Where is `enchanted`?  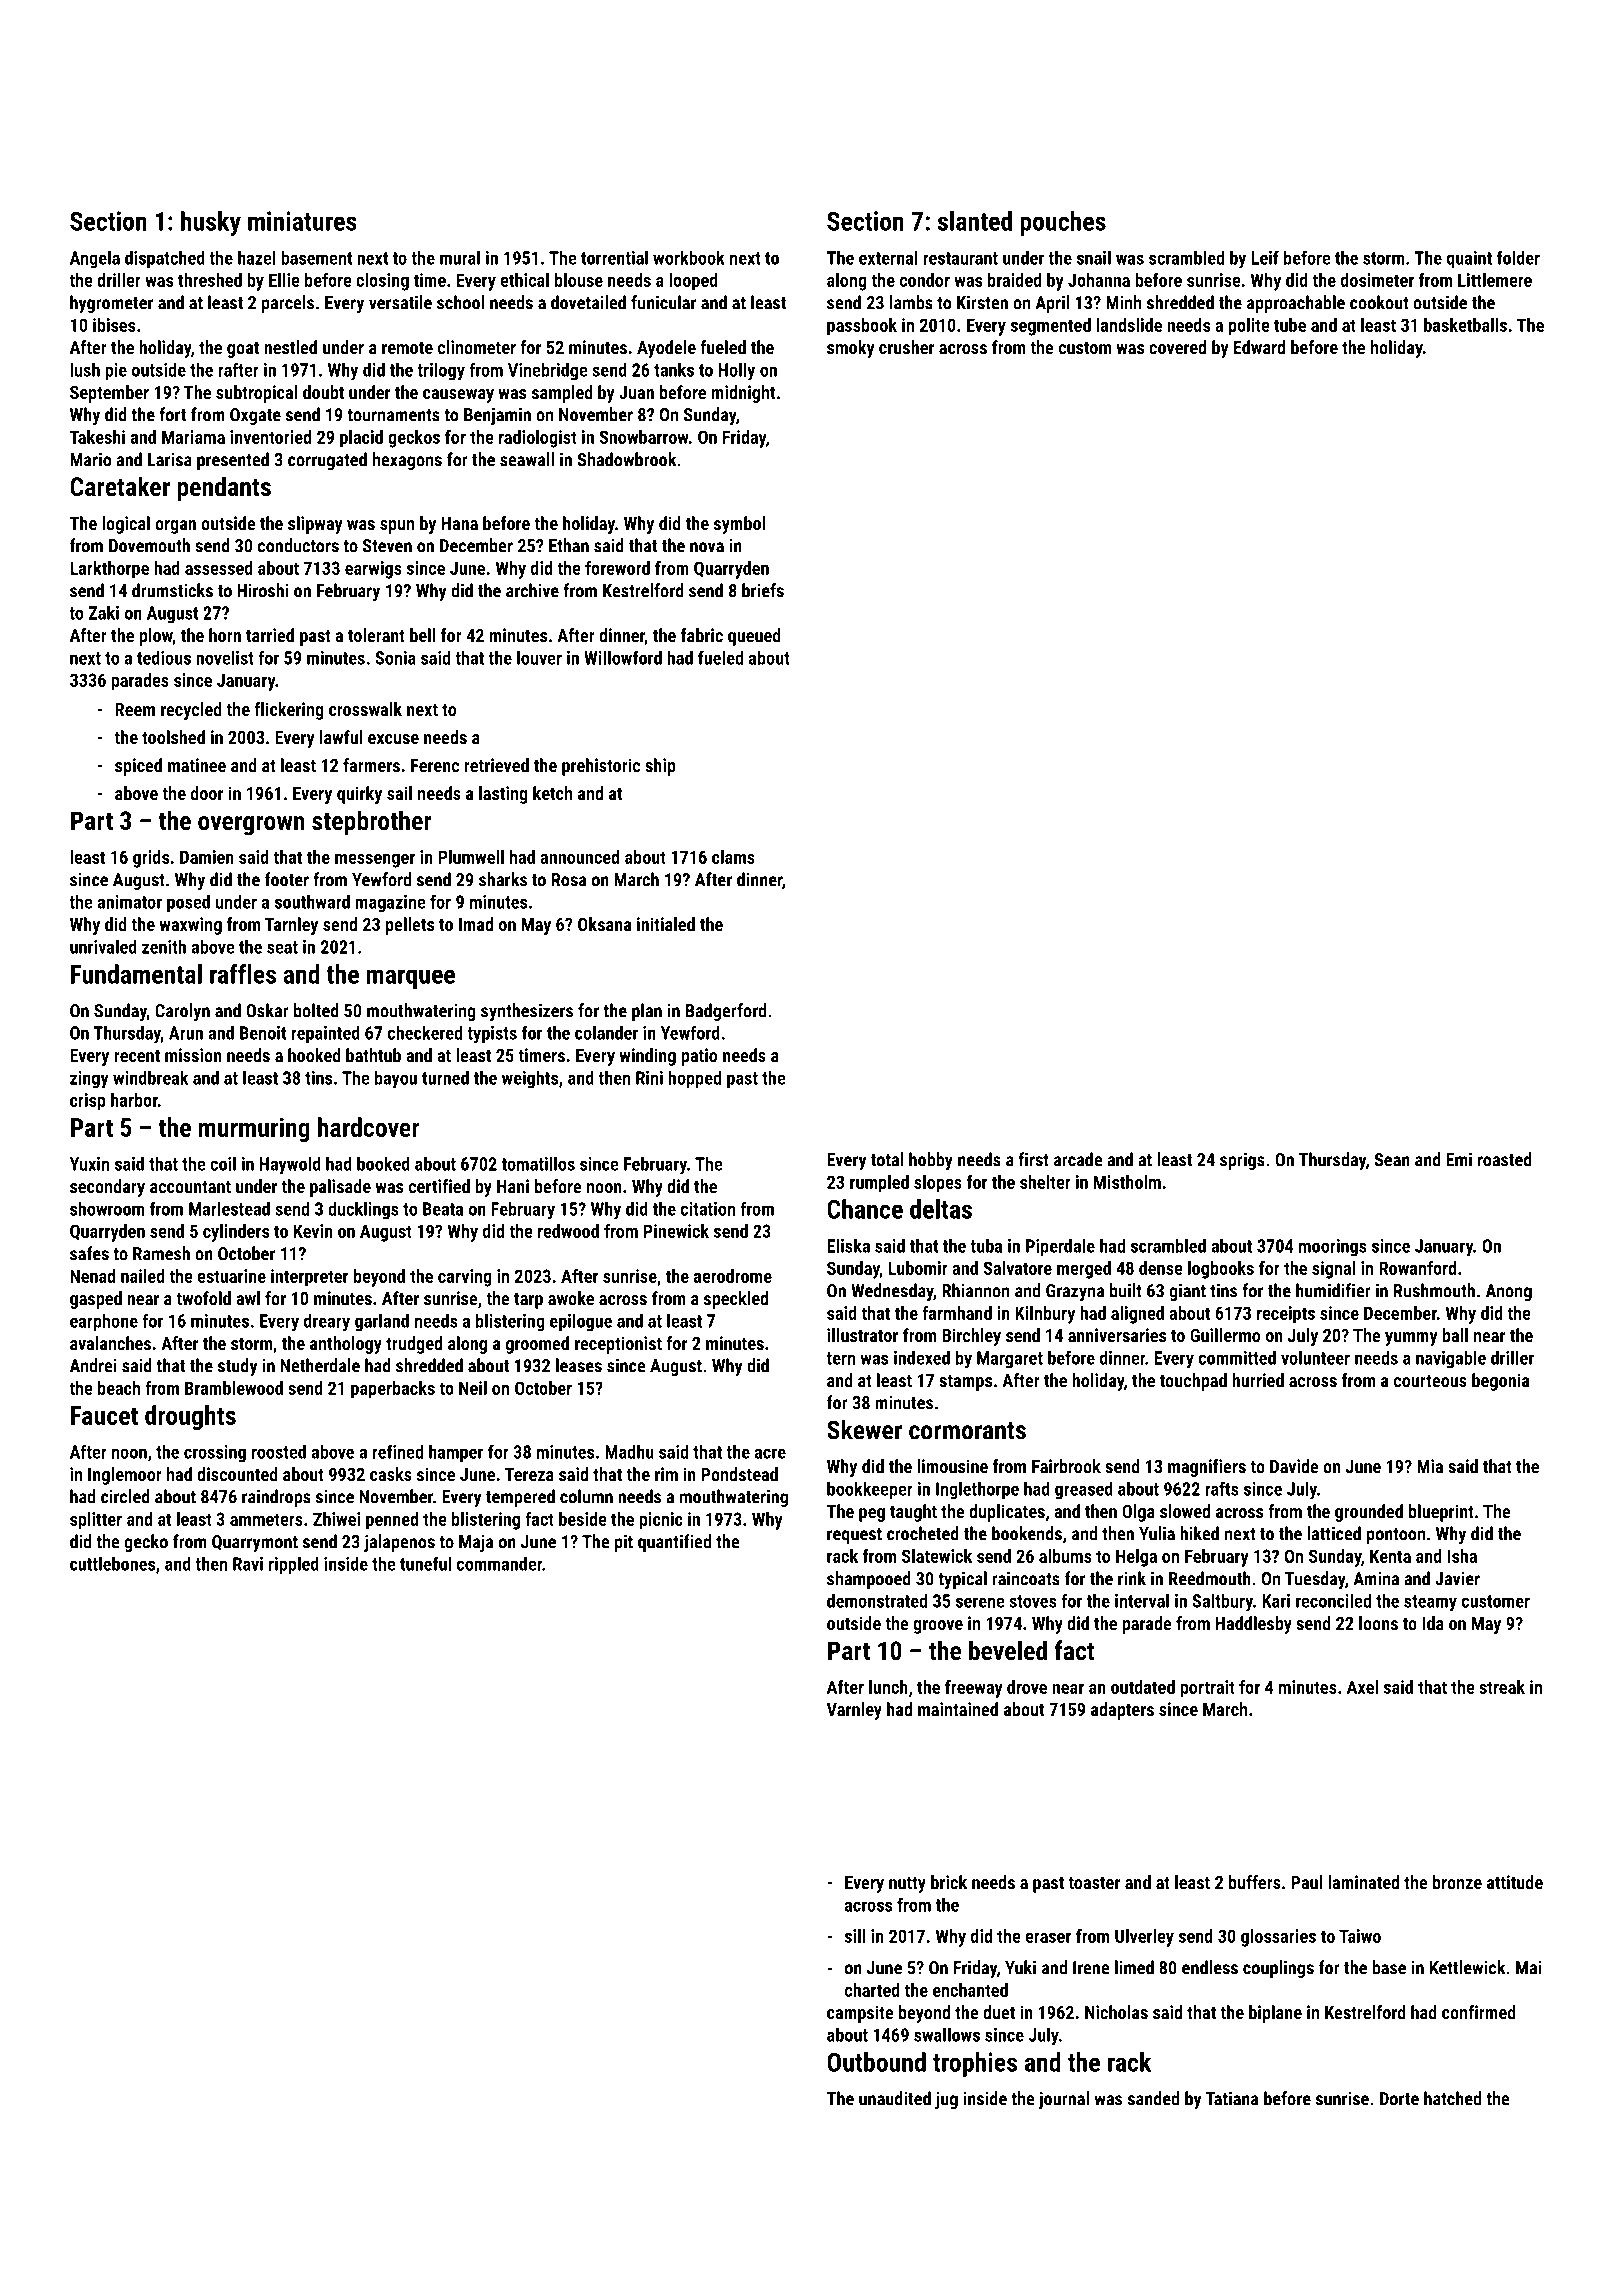
enchanted is located at coordinates (970, 1990).
